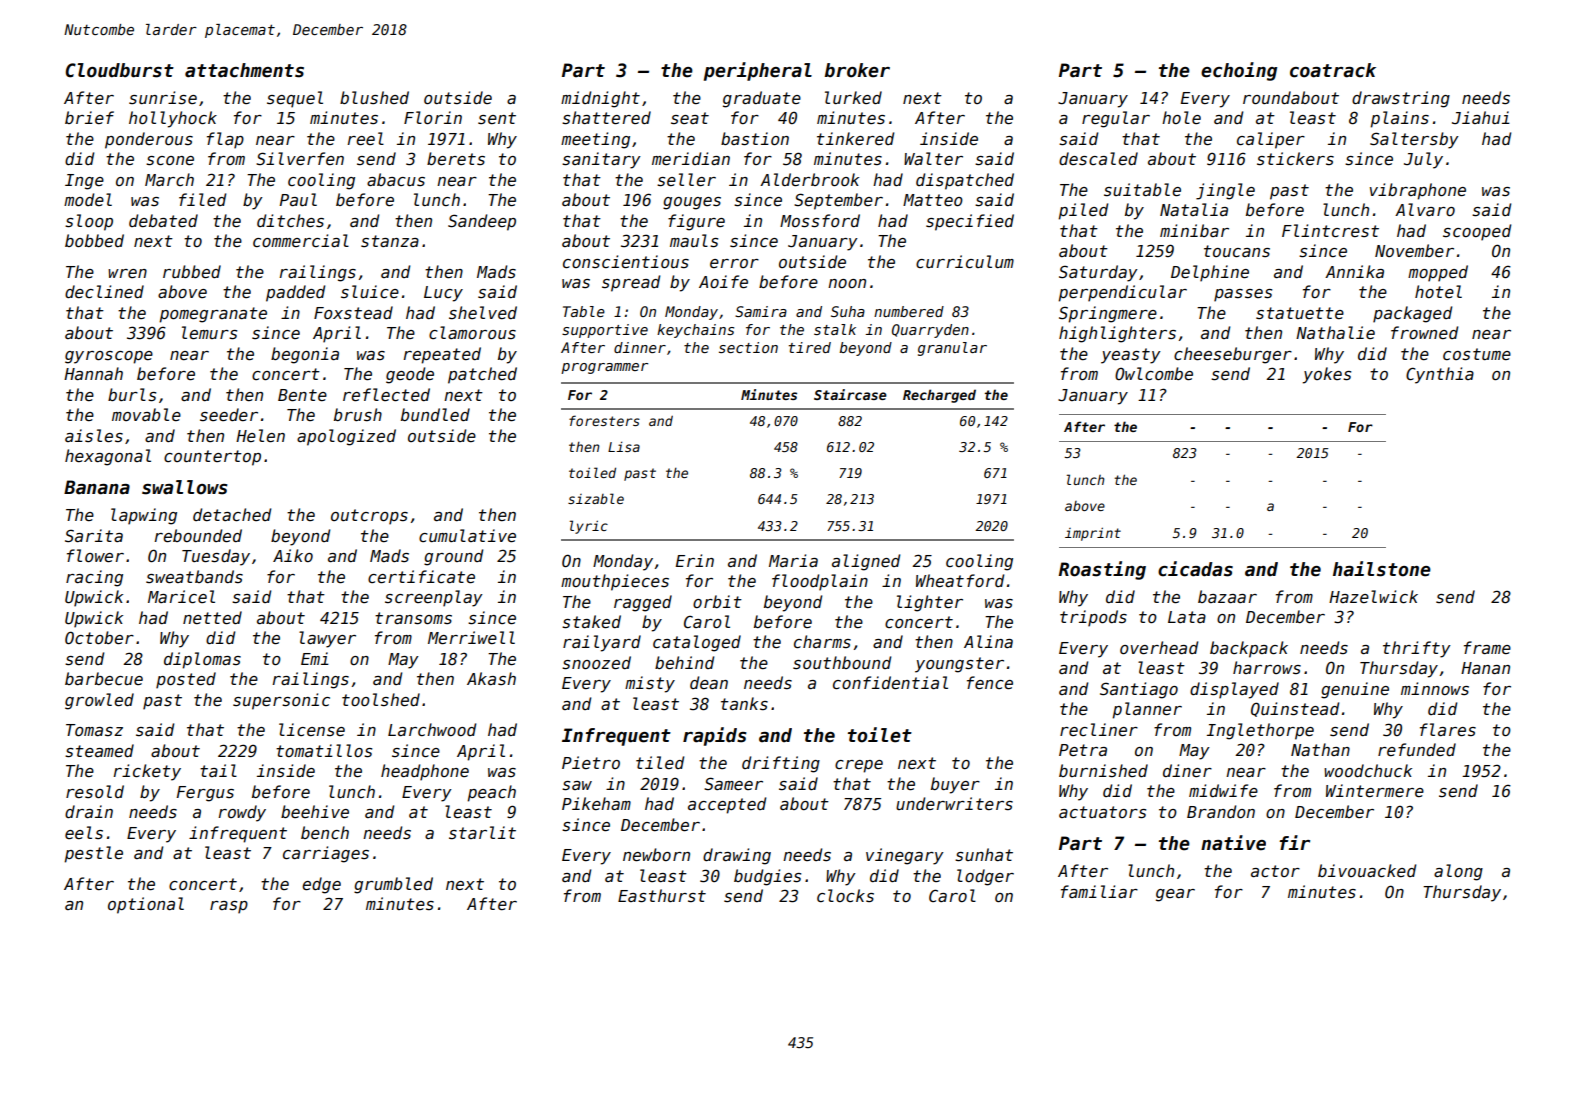 The height and width of the image is (1114, 1576). Describe the element at coordinates (734, 263) in the image. I see `error` at that location.
